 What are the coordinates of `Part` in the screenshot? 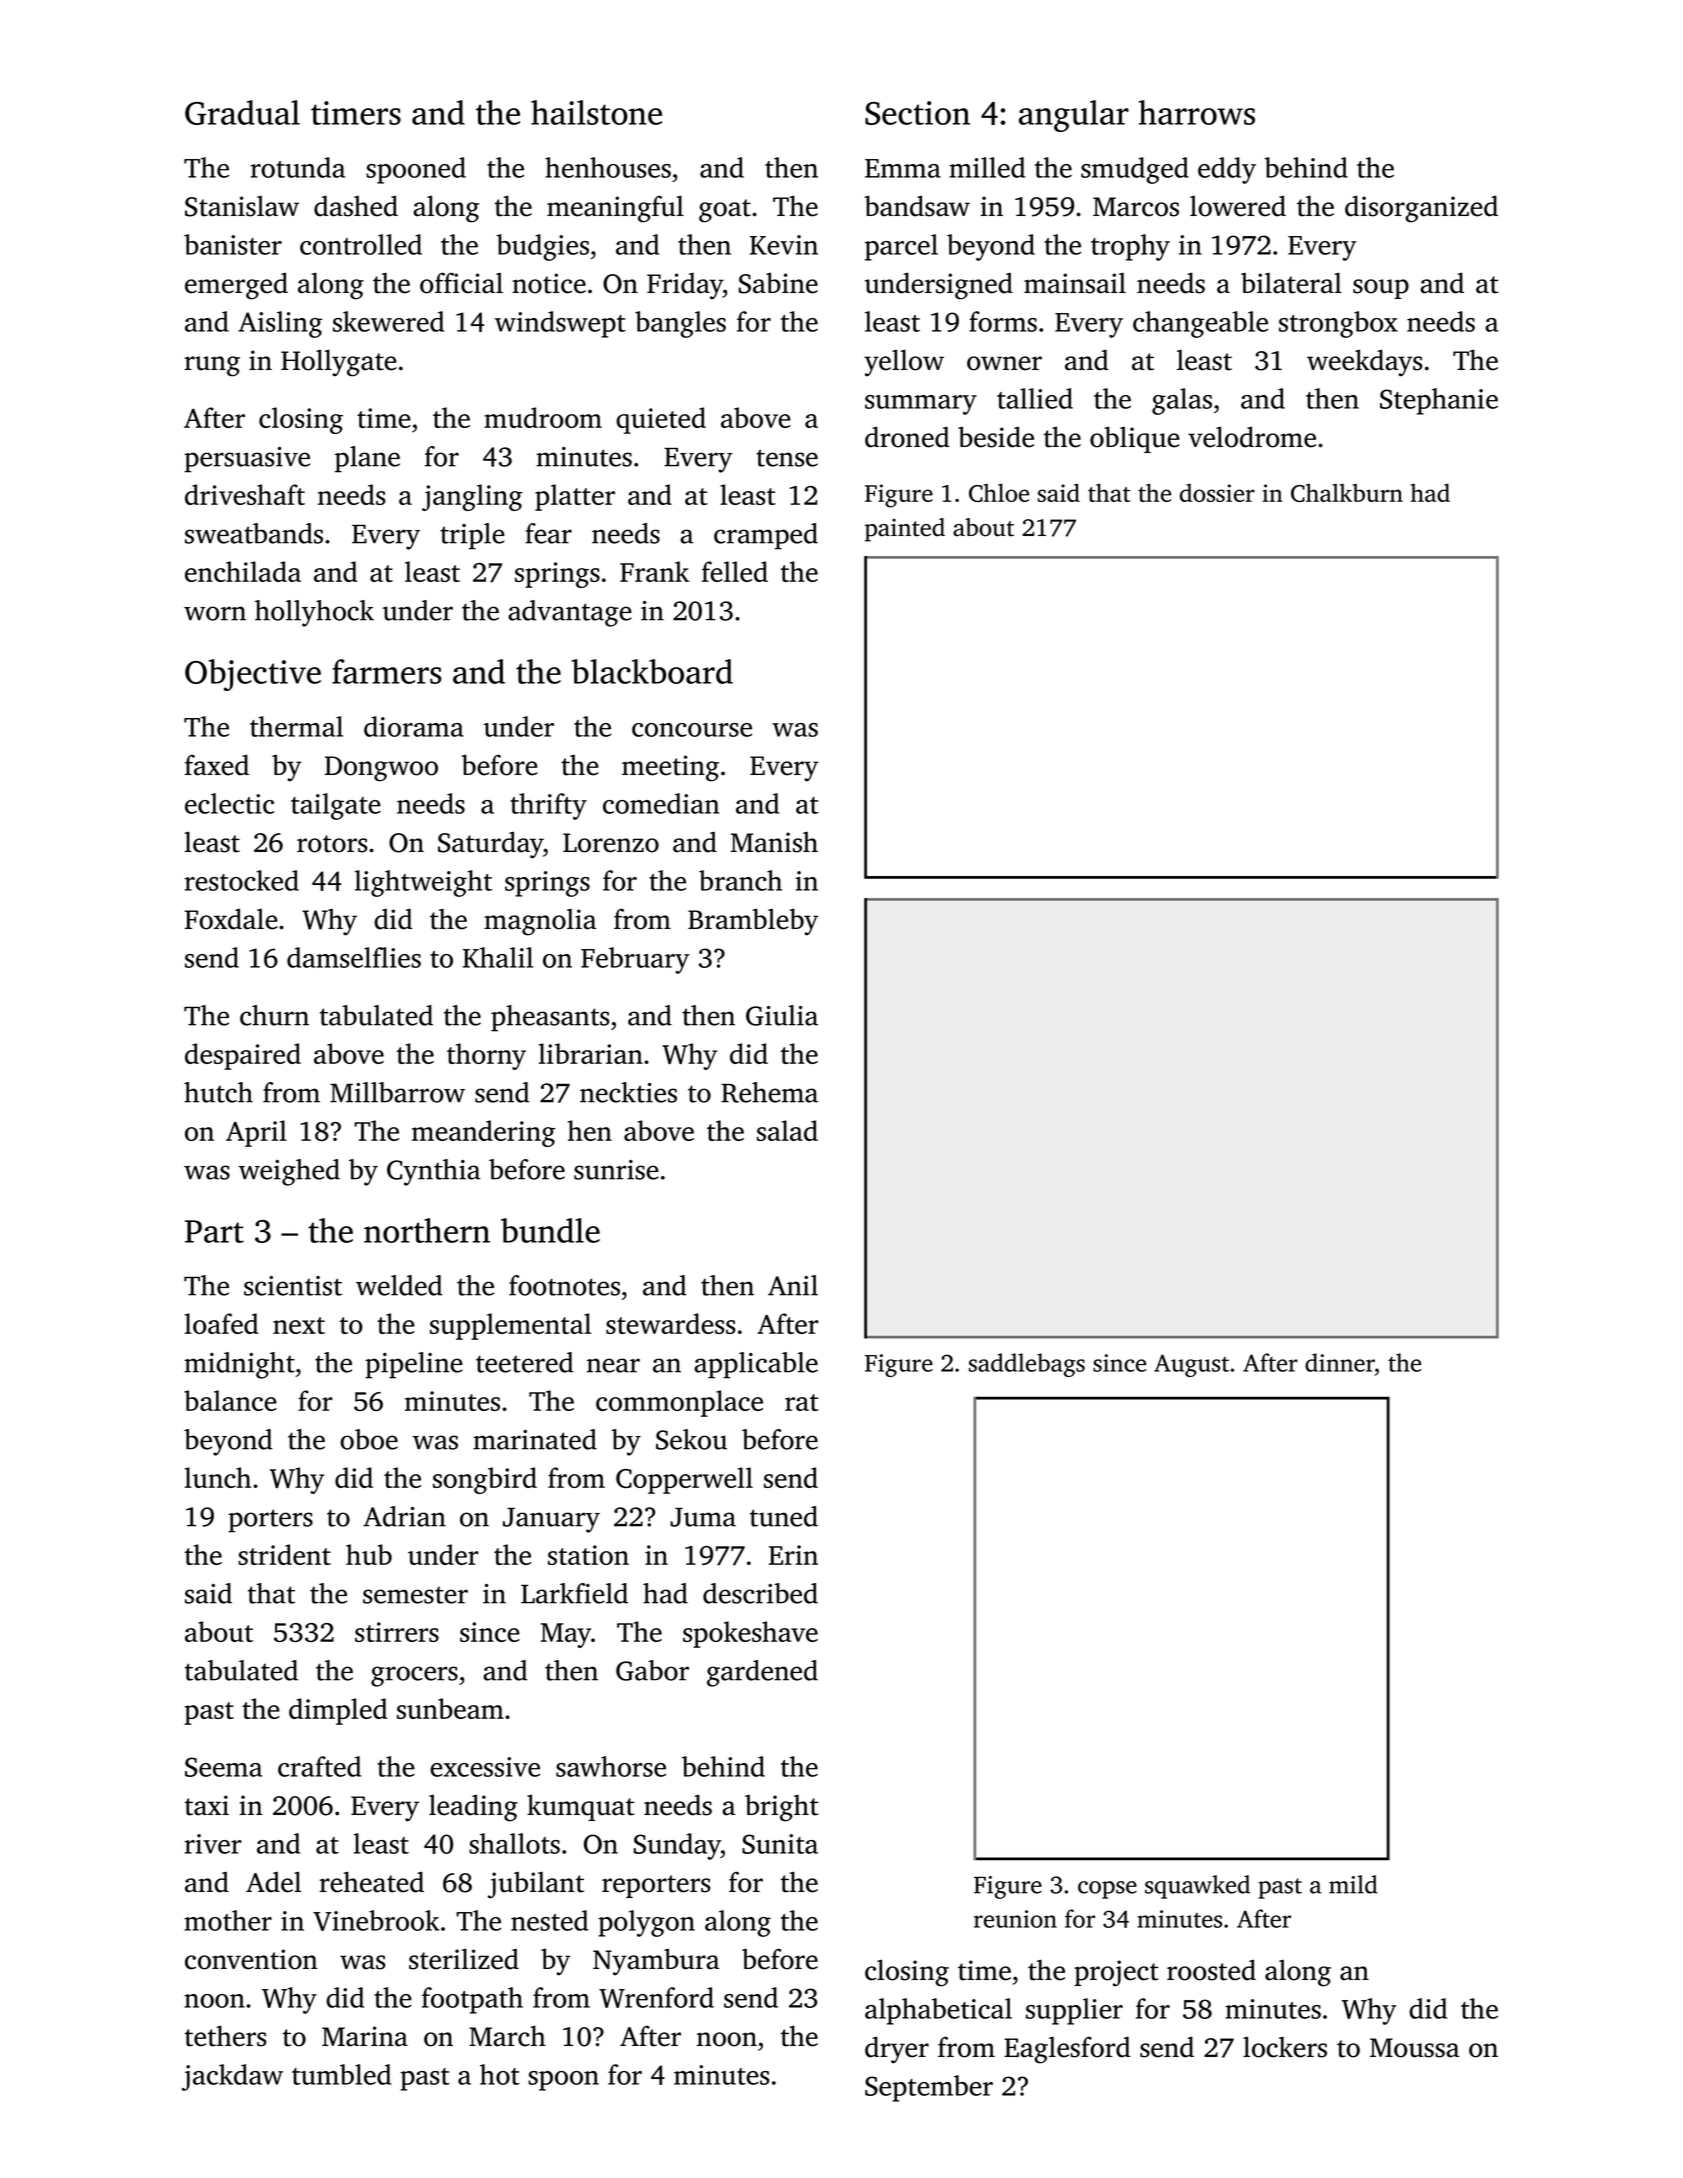 It's located at (214, 1231).
